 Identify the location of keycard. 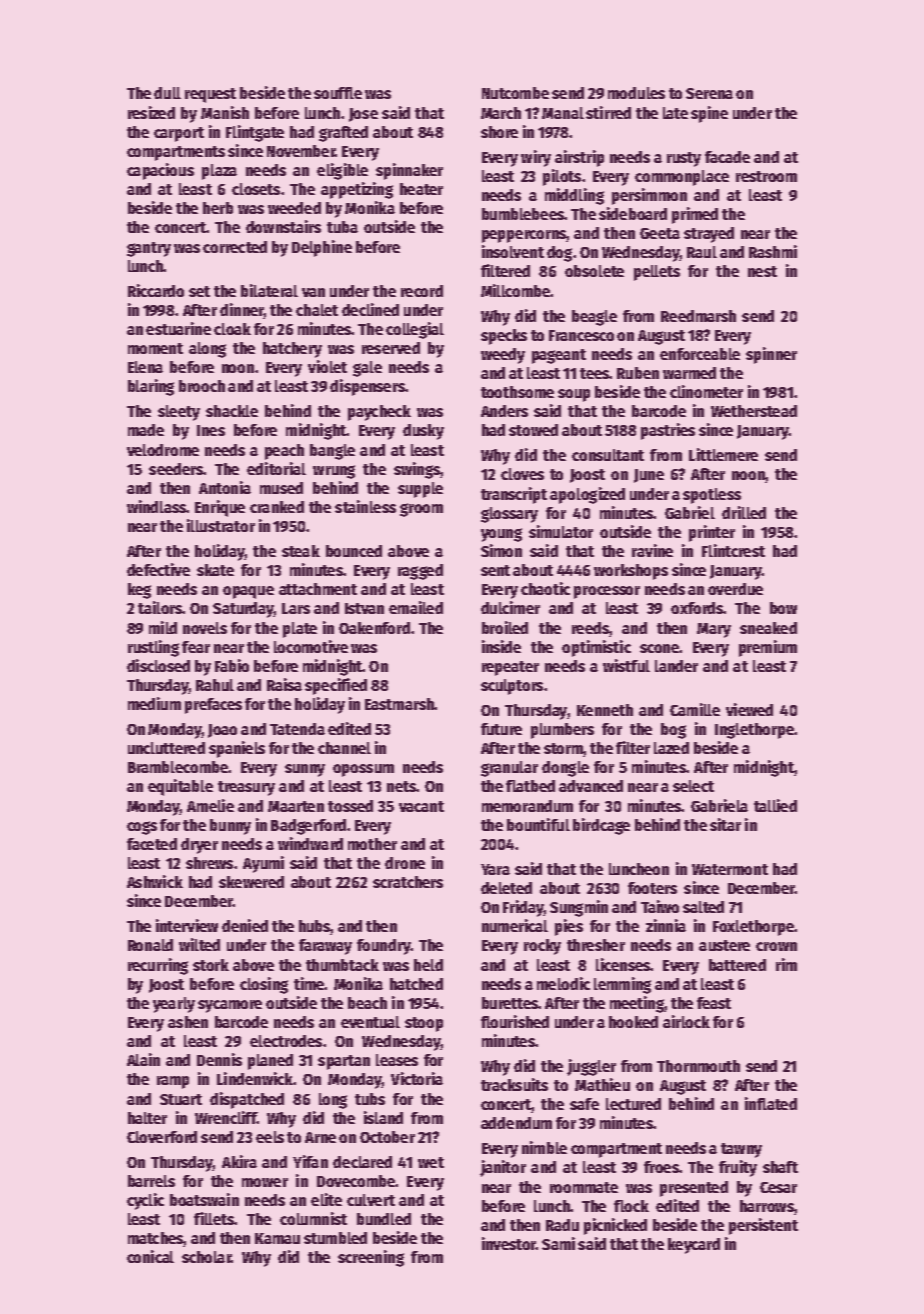
(694, 1246).
